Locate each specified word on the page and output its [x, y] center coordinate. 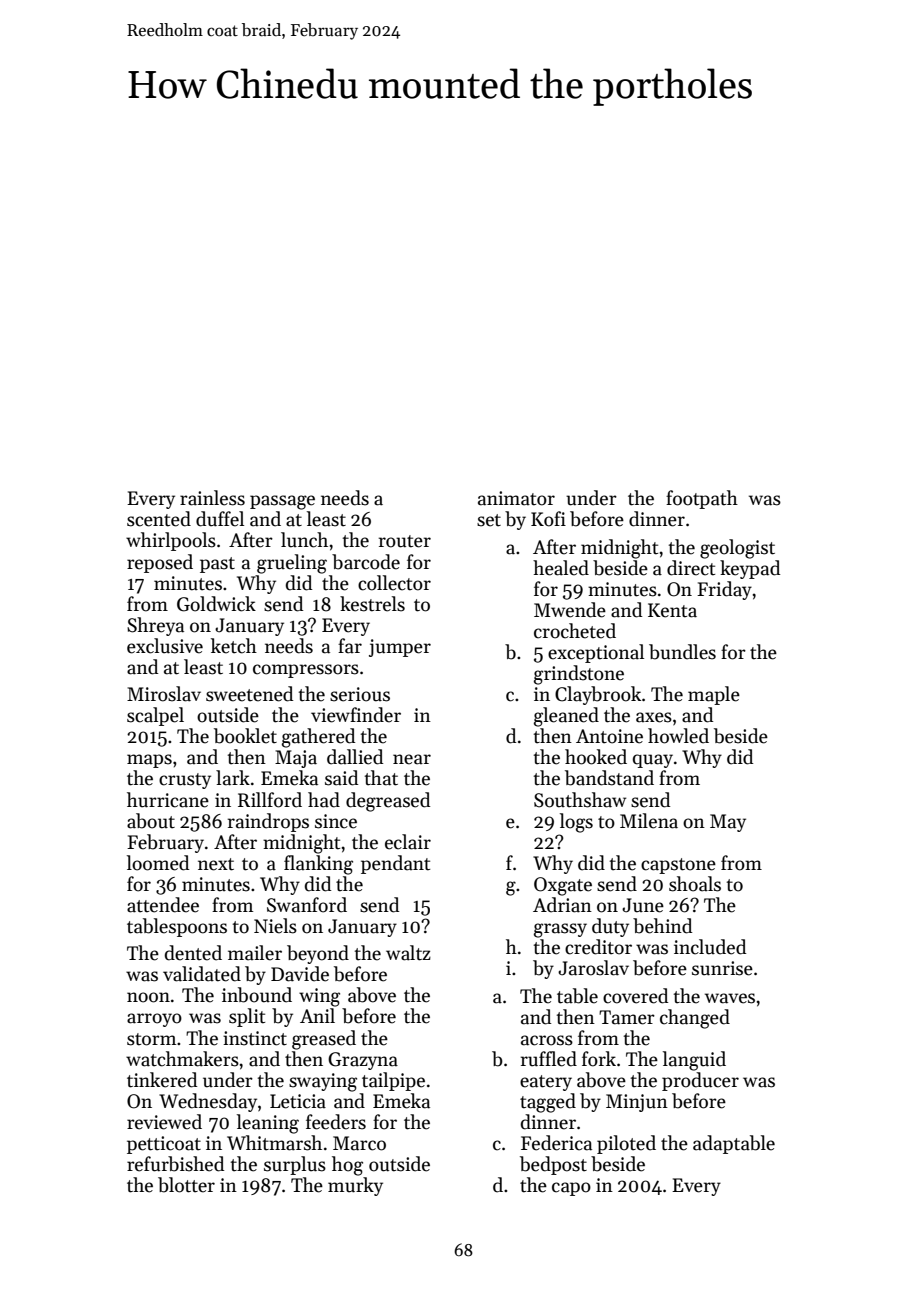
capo [571, 1189]
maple [714, 695]
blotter [186, 1185]
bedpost [553, 1165]
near [412, 759]
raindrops [268, 822]
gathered [318, 738]
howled [678, 736]
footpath [702, 499]
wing [319, 997]
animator [516, 498]
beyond [318, 954]
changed [695, 1019]
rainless [212, 498]
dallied [355, 757]
